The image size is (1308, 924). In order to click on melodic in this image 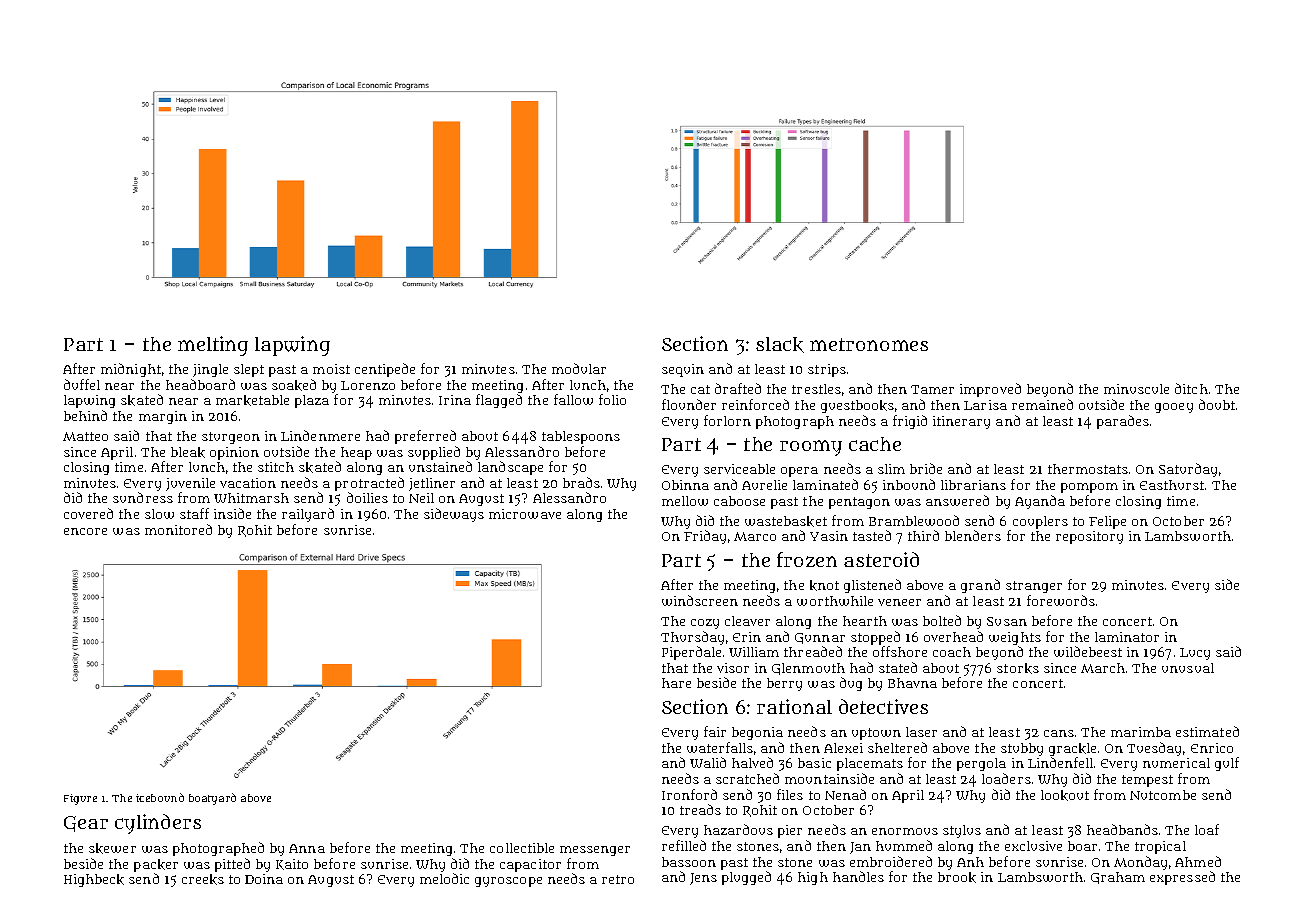, I will do `click(444, 878)`.
